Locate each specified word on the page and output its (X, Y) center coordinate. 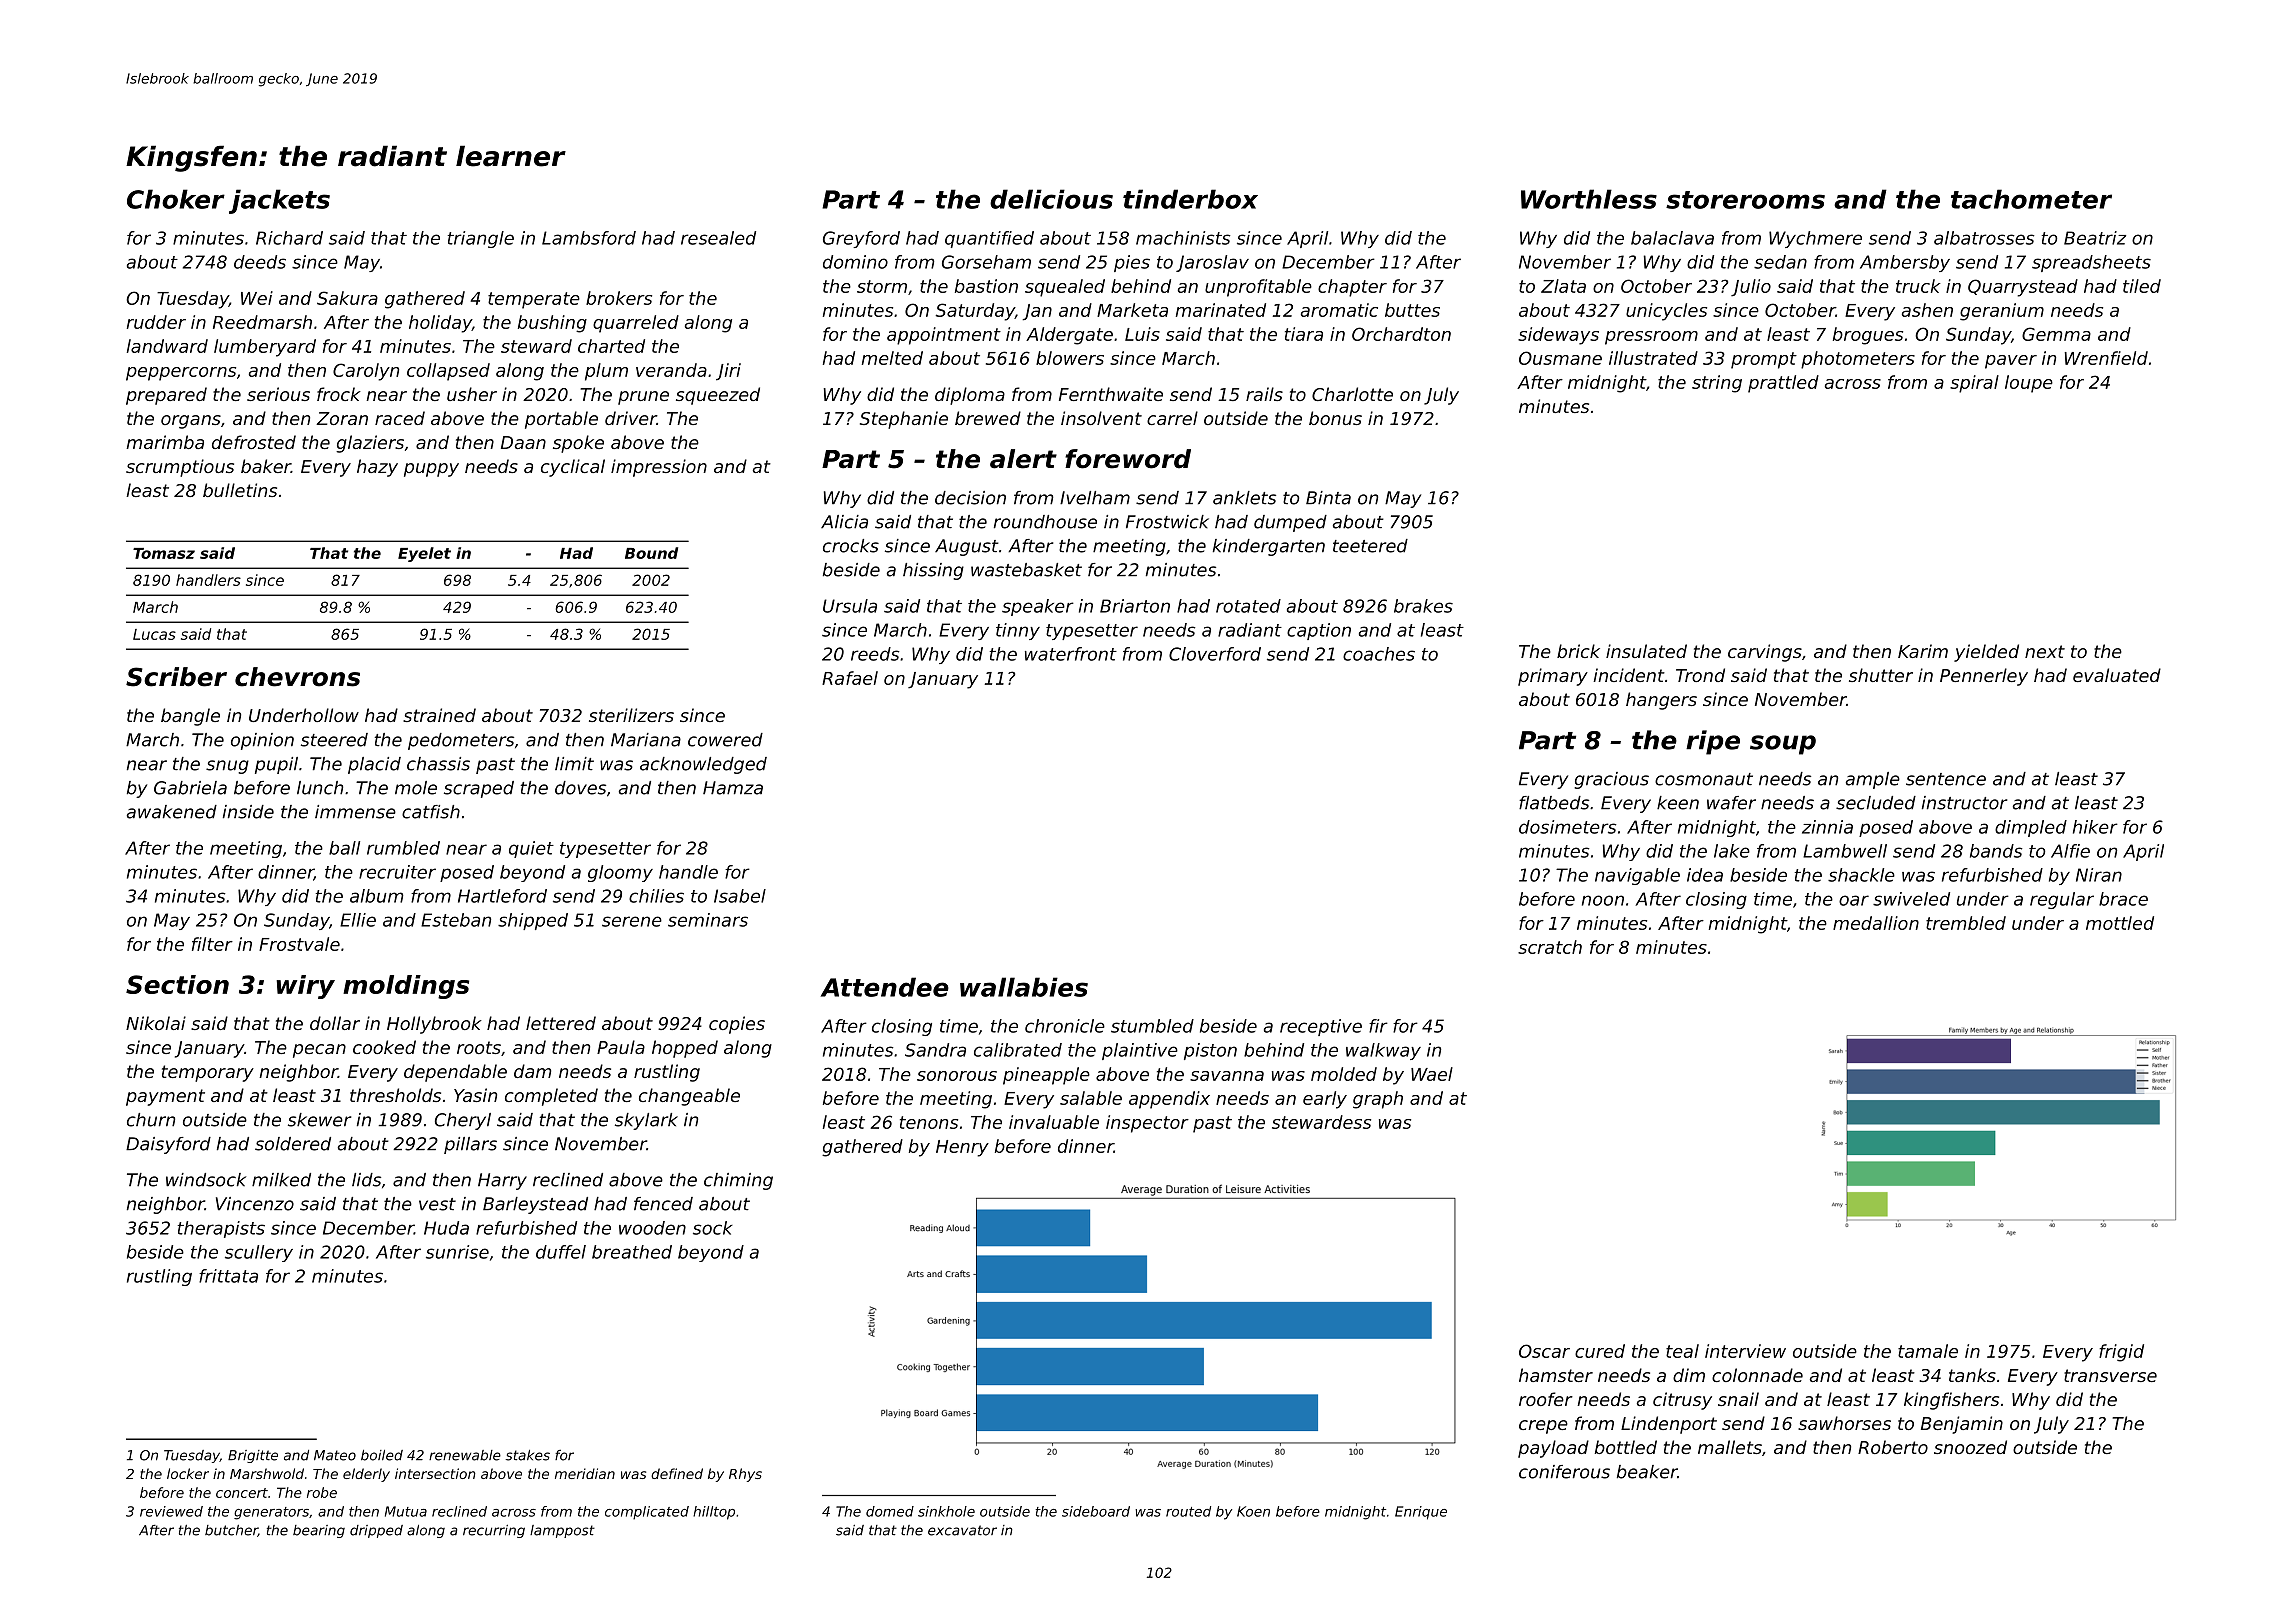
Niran (2099, 875)
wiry (305, 987)
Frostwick (1167, 522)
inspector (1147, 1124)
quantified (989, 239)
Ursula (850, 606)
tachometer (2031, 199)
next (2045, 651)
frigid (2121, 1353)
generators (271, 1513)
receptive (1321, 1027)
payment (165, 1097)
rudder (156, 322)
